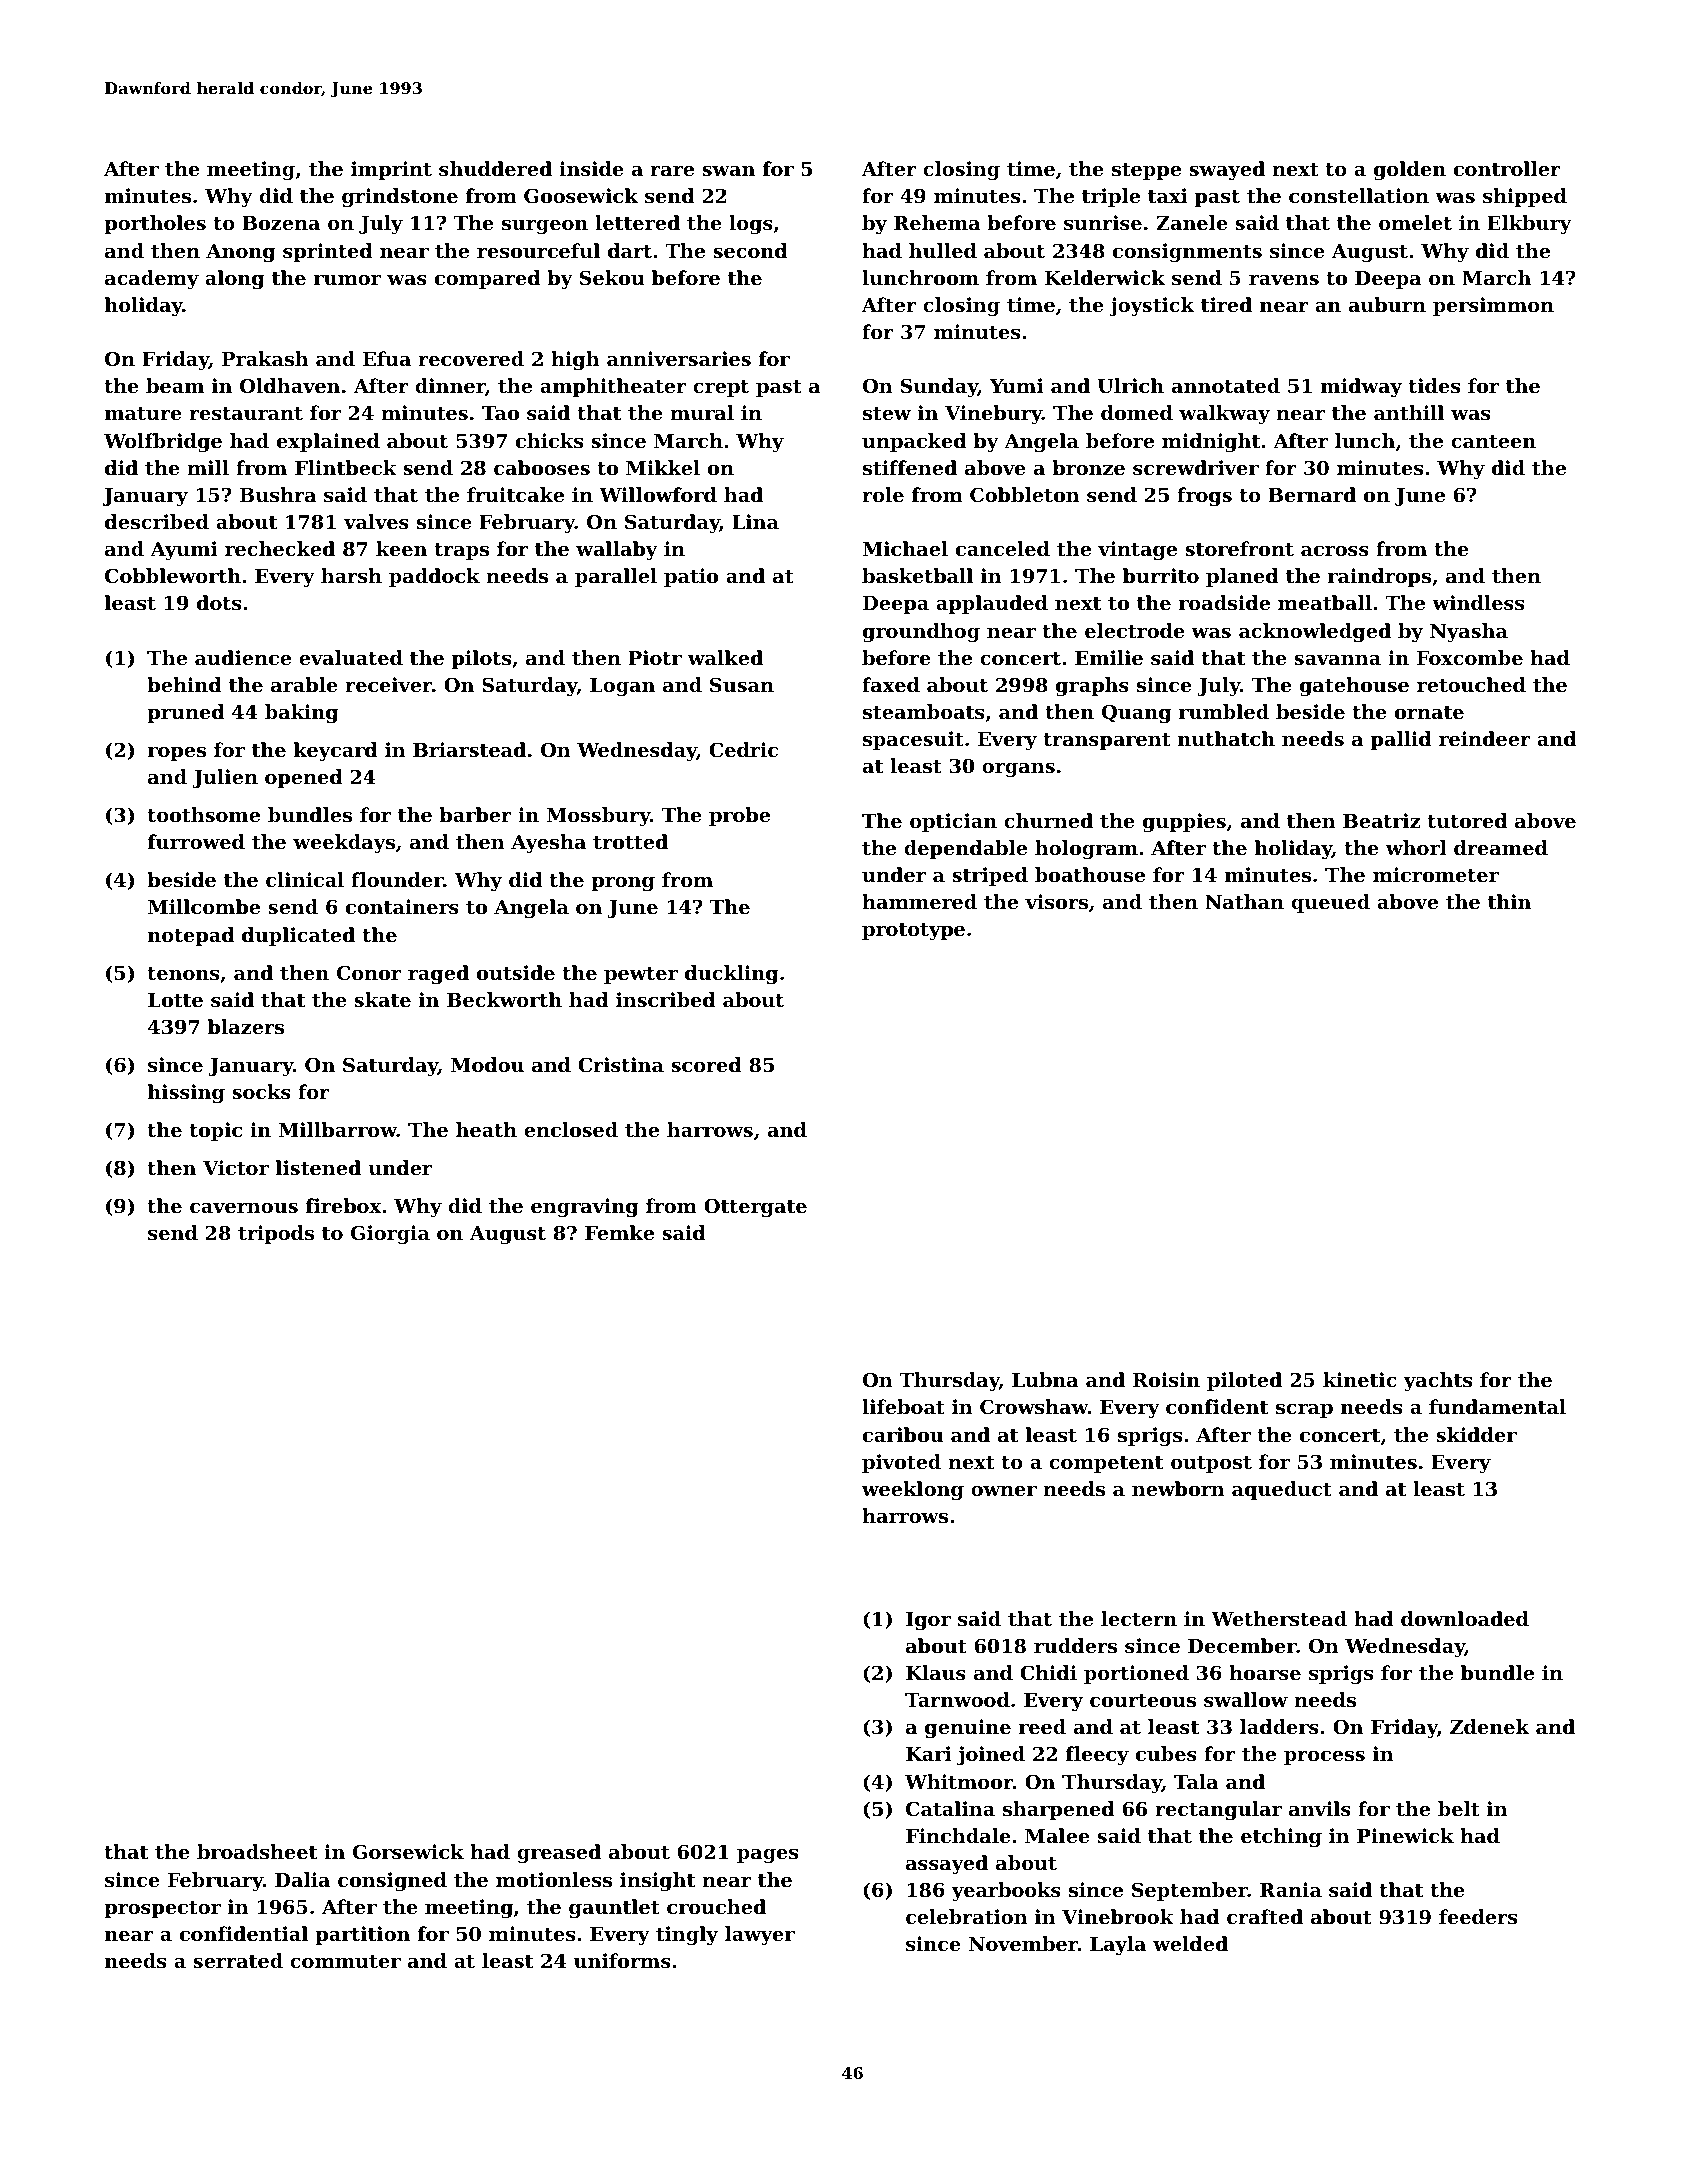  Describe the element at coordinates (391, 170) in the image. I see `imprint` at that location.
